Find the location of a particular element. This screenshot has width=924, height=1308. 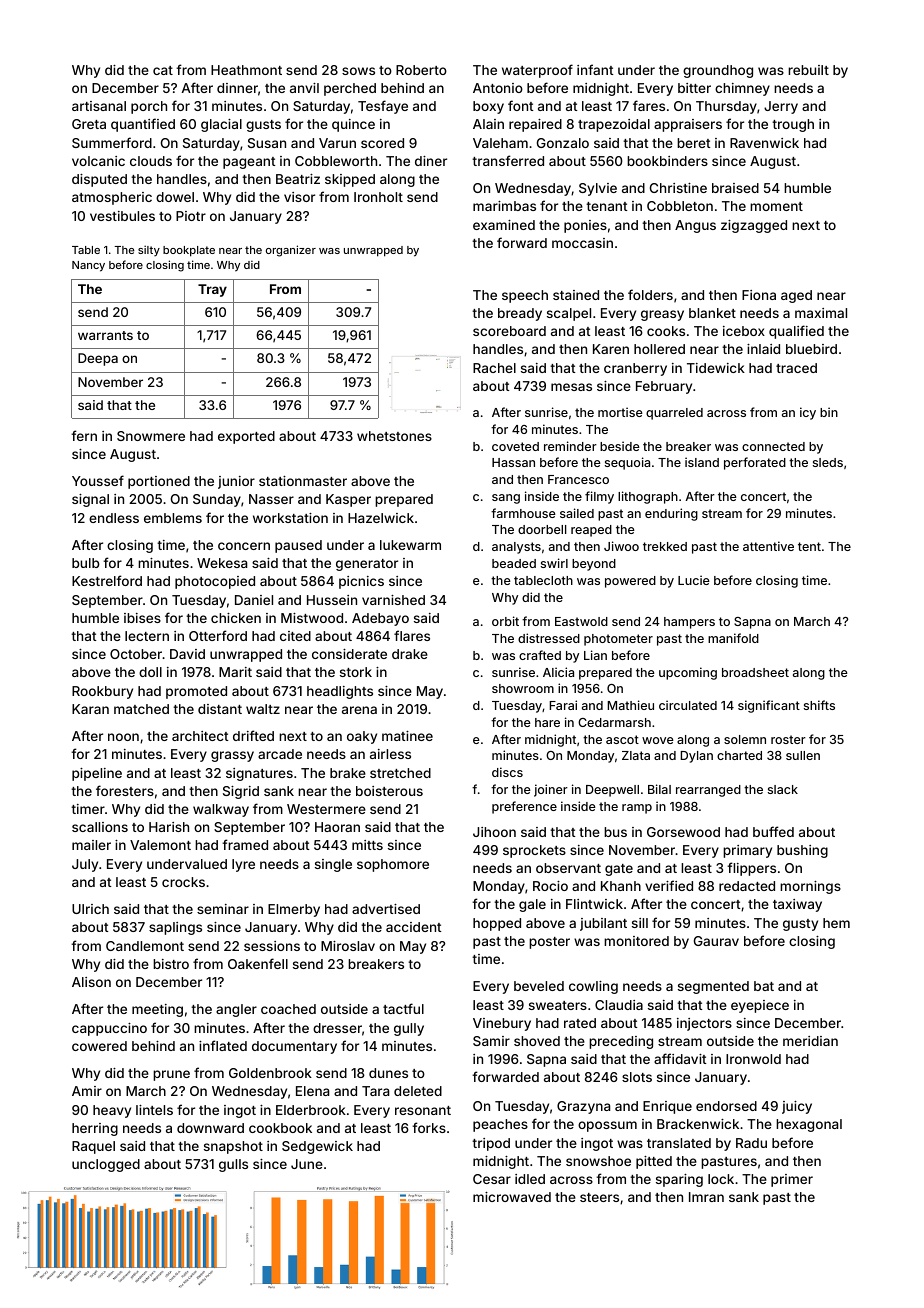

Fiona is located at coordinates (759, 295).
